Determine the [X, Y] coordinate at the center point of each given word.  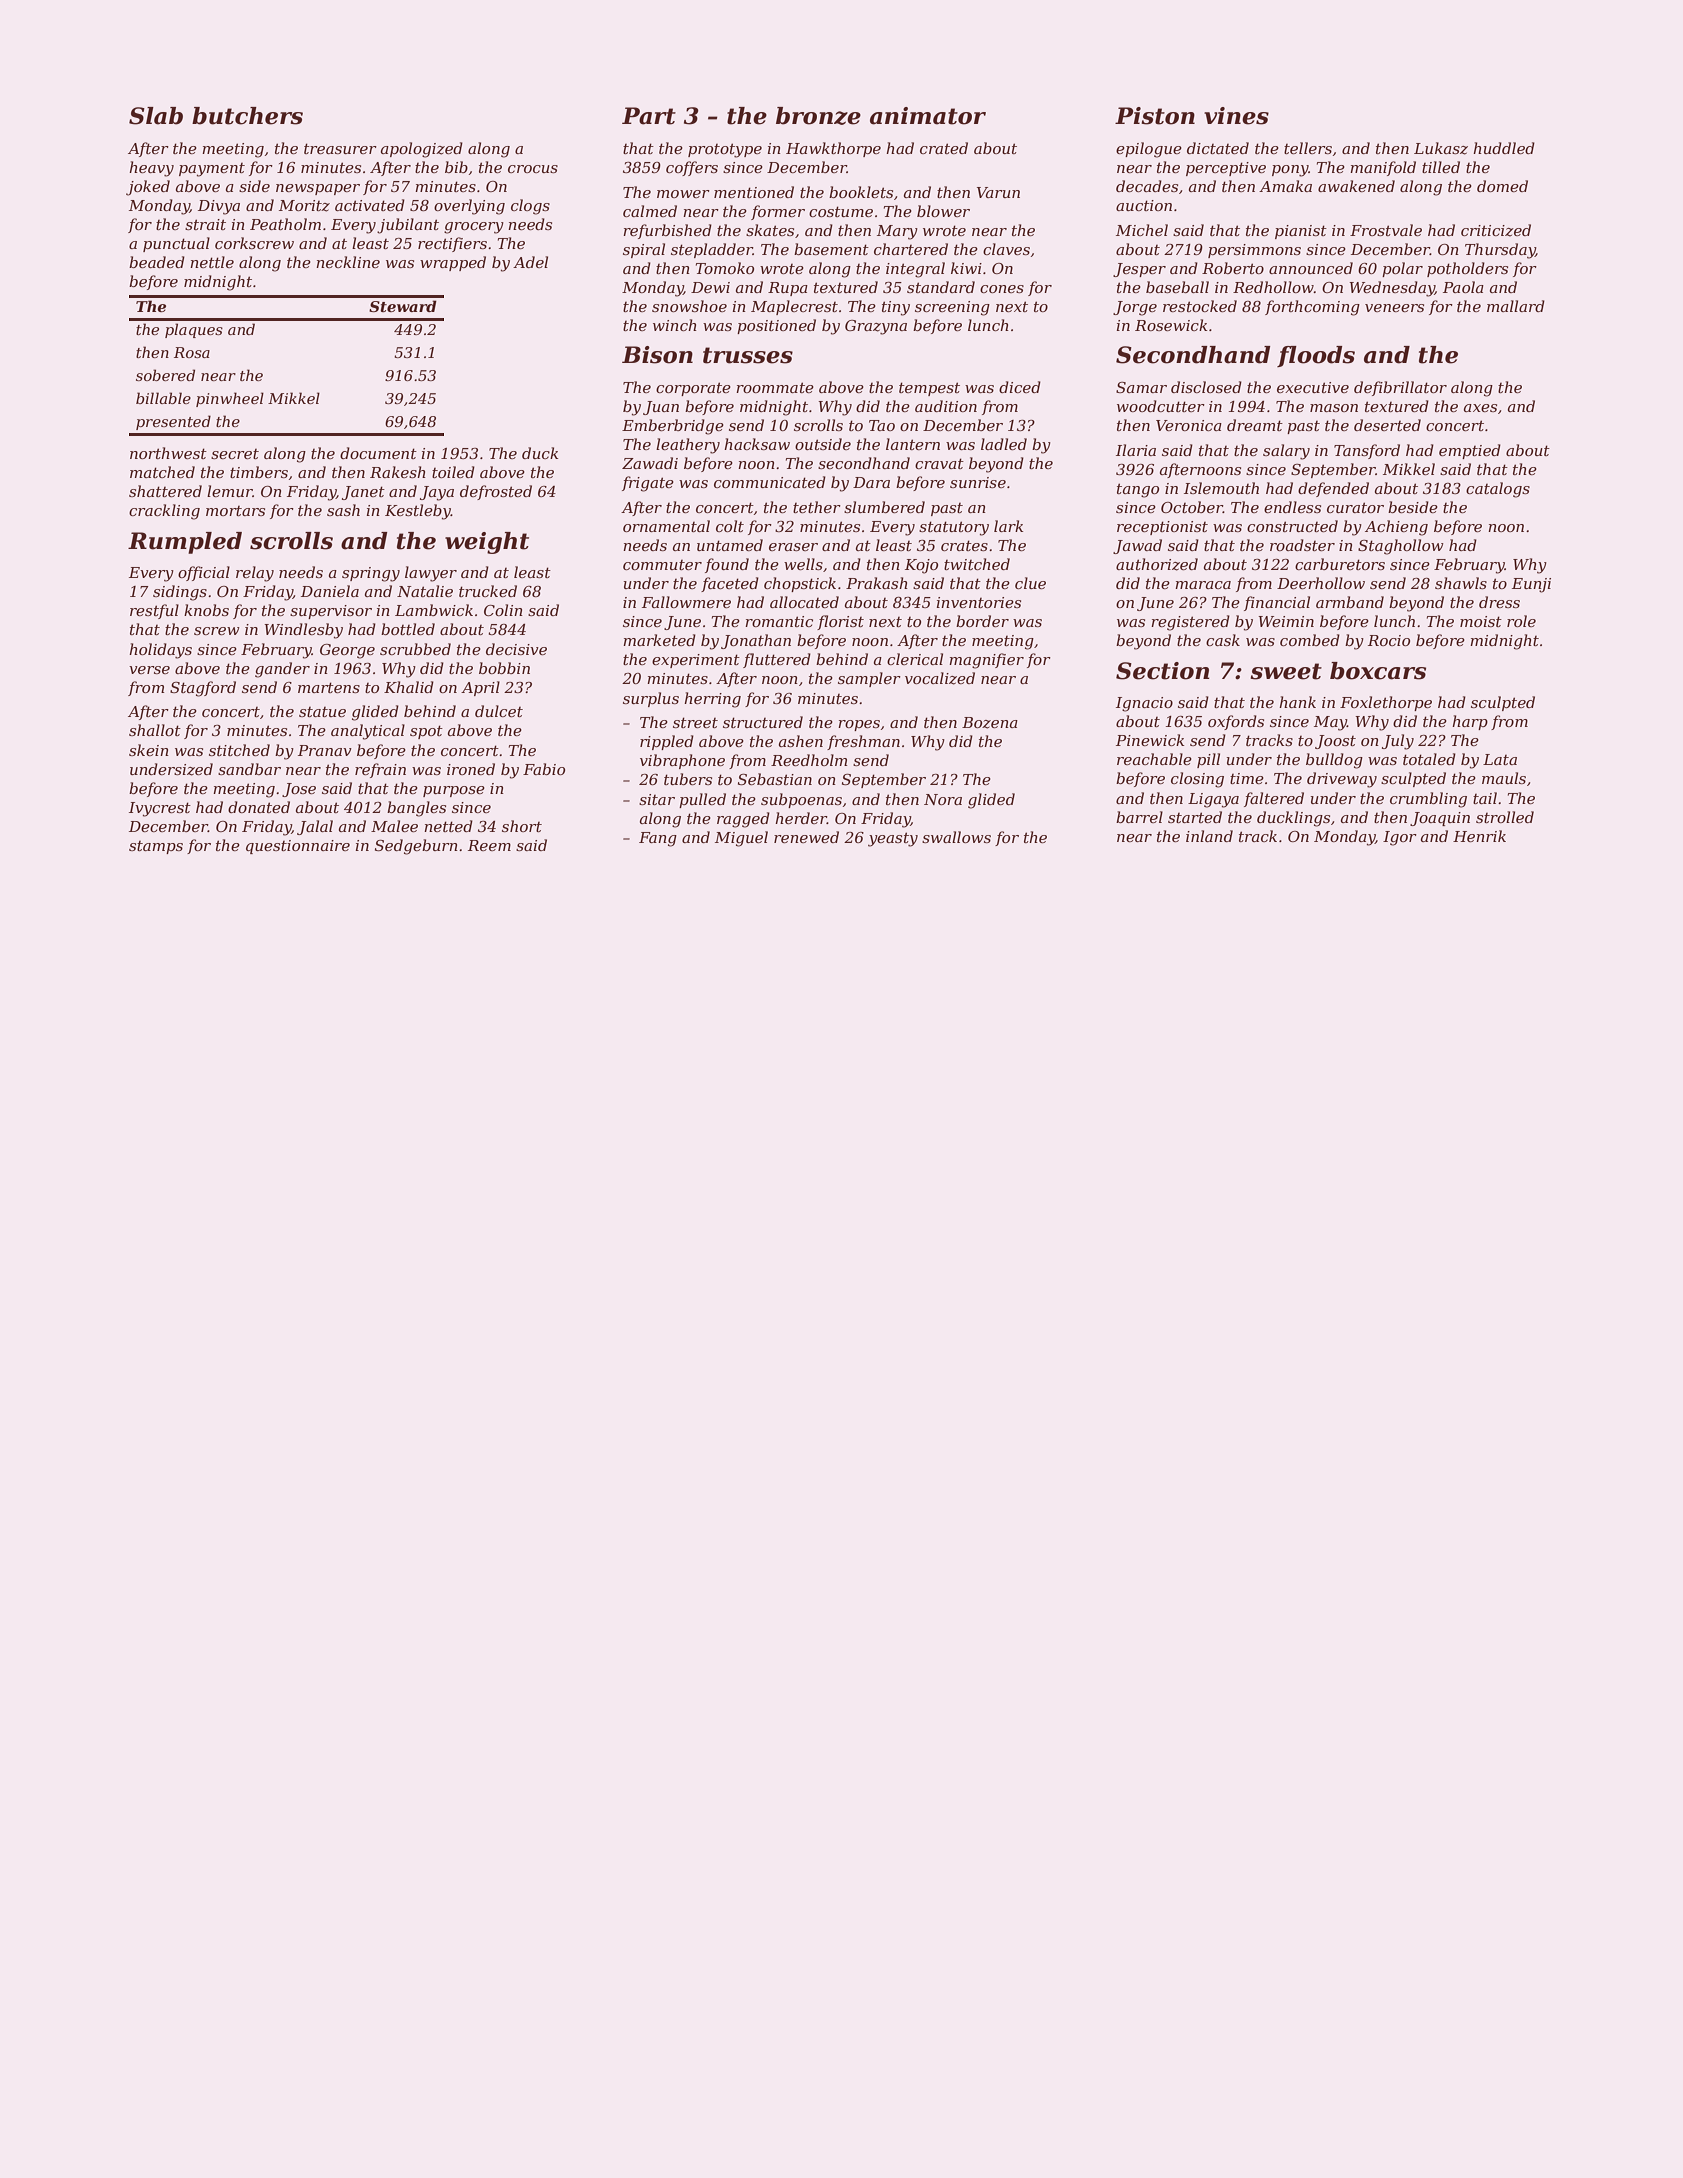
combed [1310, 640]
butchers [247, 116]
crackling [164, 512]
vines [1236, 116]
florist [840, 622]
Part [649, 116]
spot [426, 732]
